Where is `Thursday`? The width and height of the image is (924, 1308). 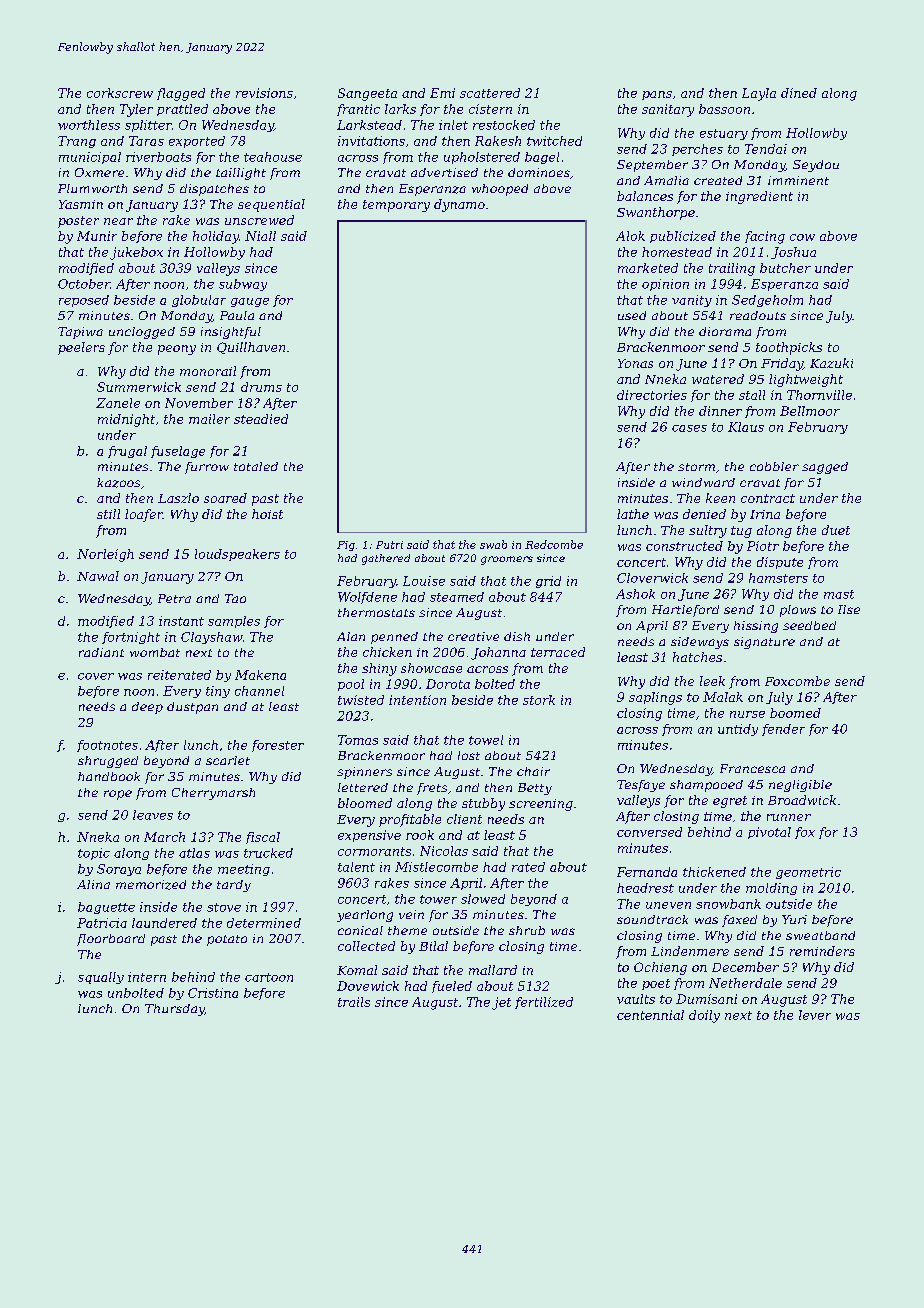
Thursday is located at coordinates (175, 1010).
